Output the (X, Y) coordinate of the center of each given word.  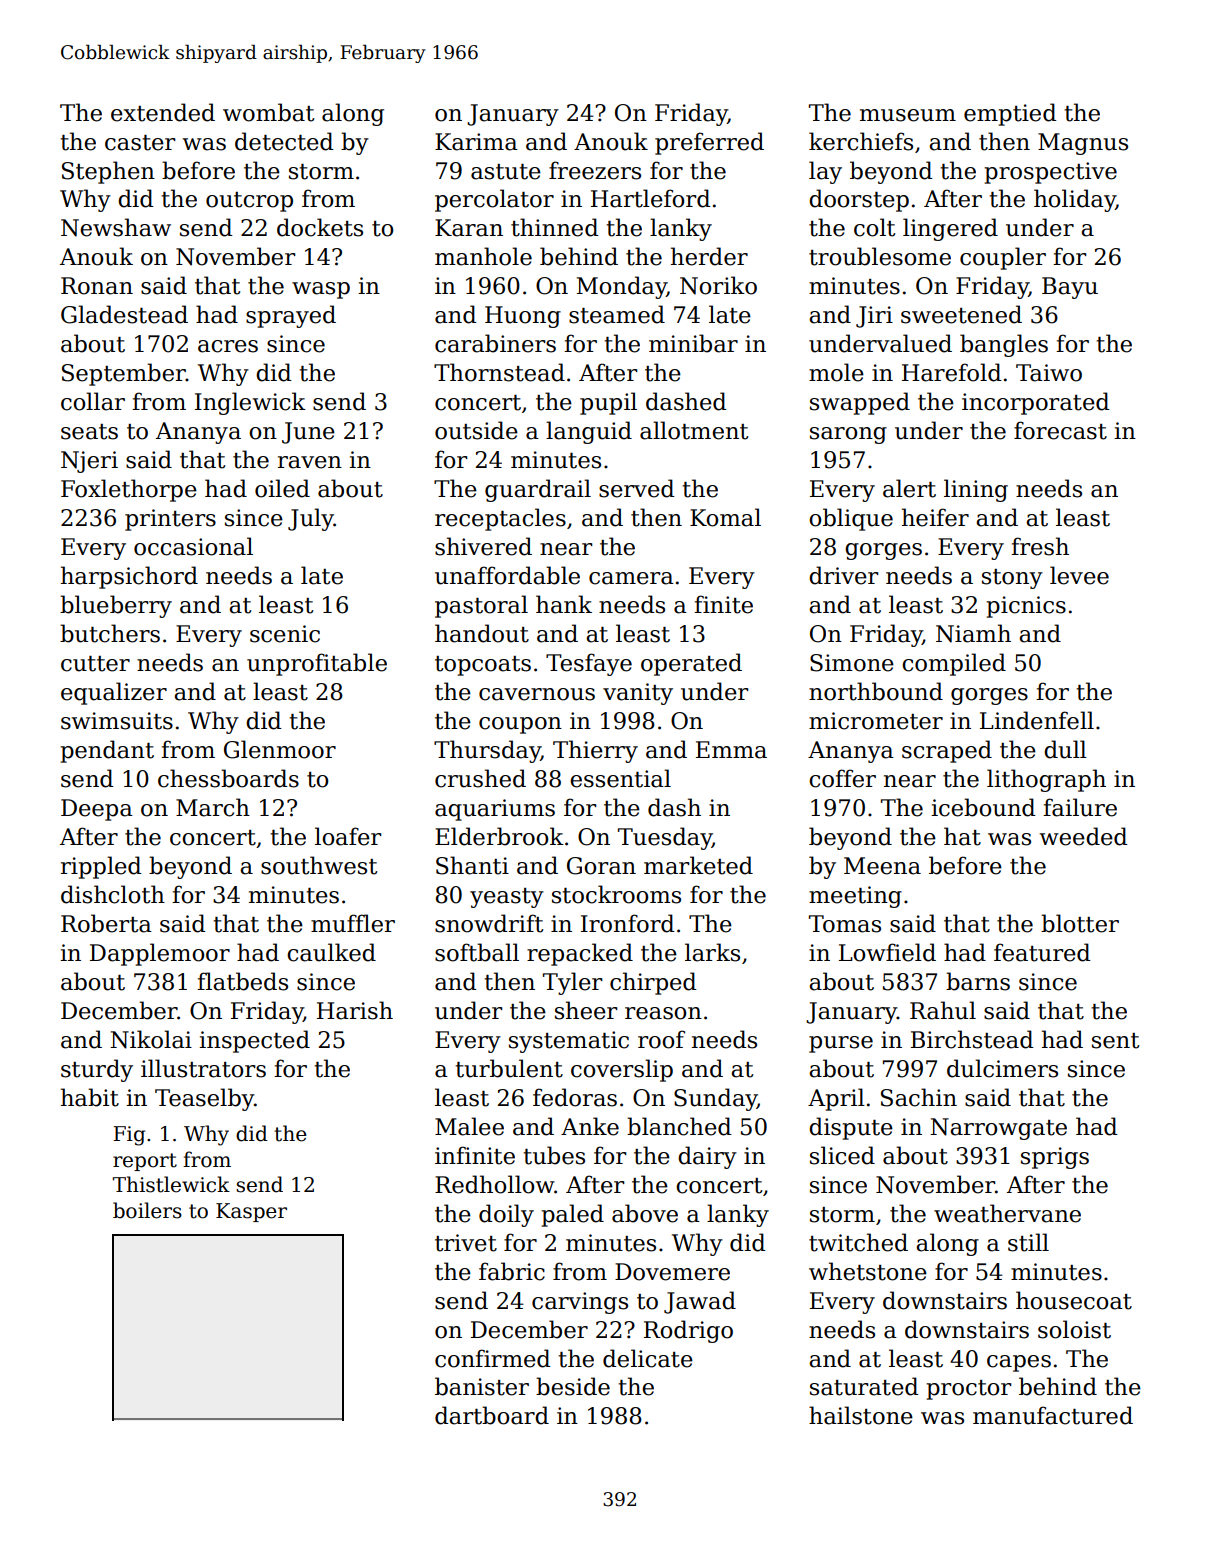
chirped (653, 983)
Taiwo (1049, 373)
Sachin (919, 1097)
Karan (469, 228)
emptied (1010, 114)
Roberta (106, 923)
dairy (707, 1157)
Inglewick (250, 403)
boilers (147, 1210)
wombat (268, 112)
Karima (476, 142)
